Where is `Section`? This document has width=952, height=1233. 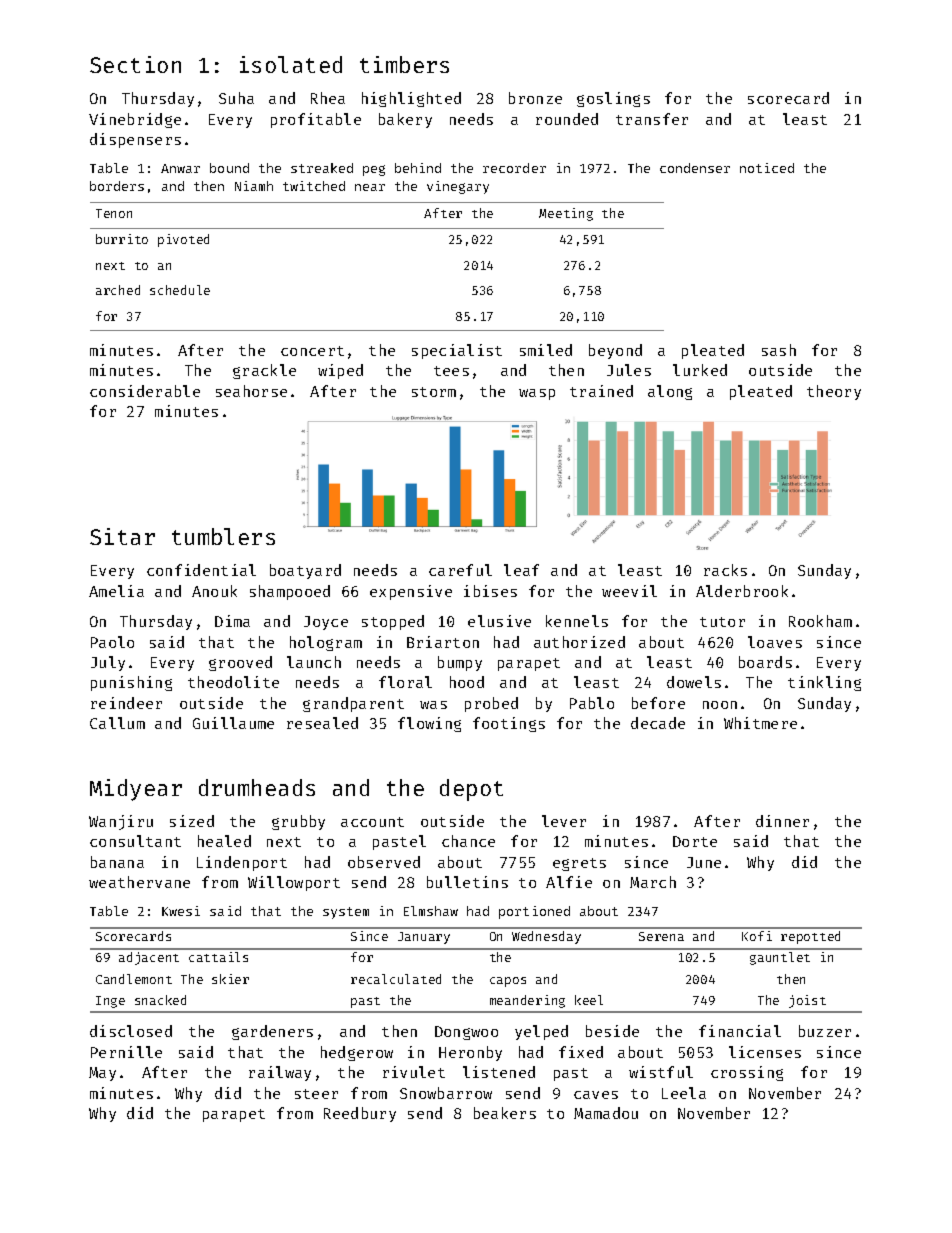
Section is located at coordinates (135, 64).
